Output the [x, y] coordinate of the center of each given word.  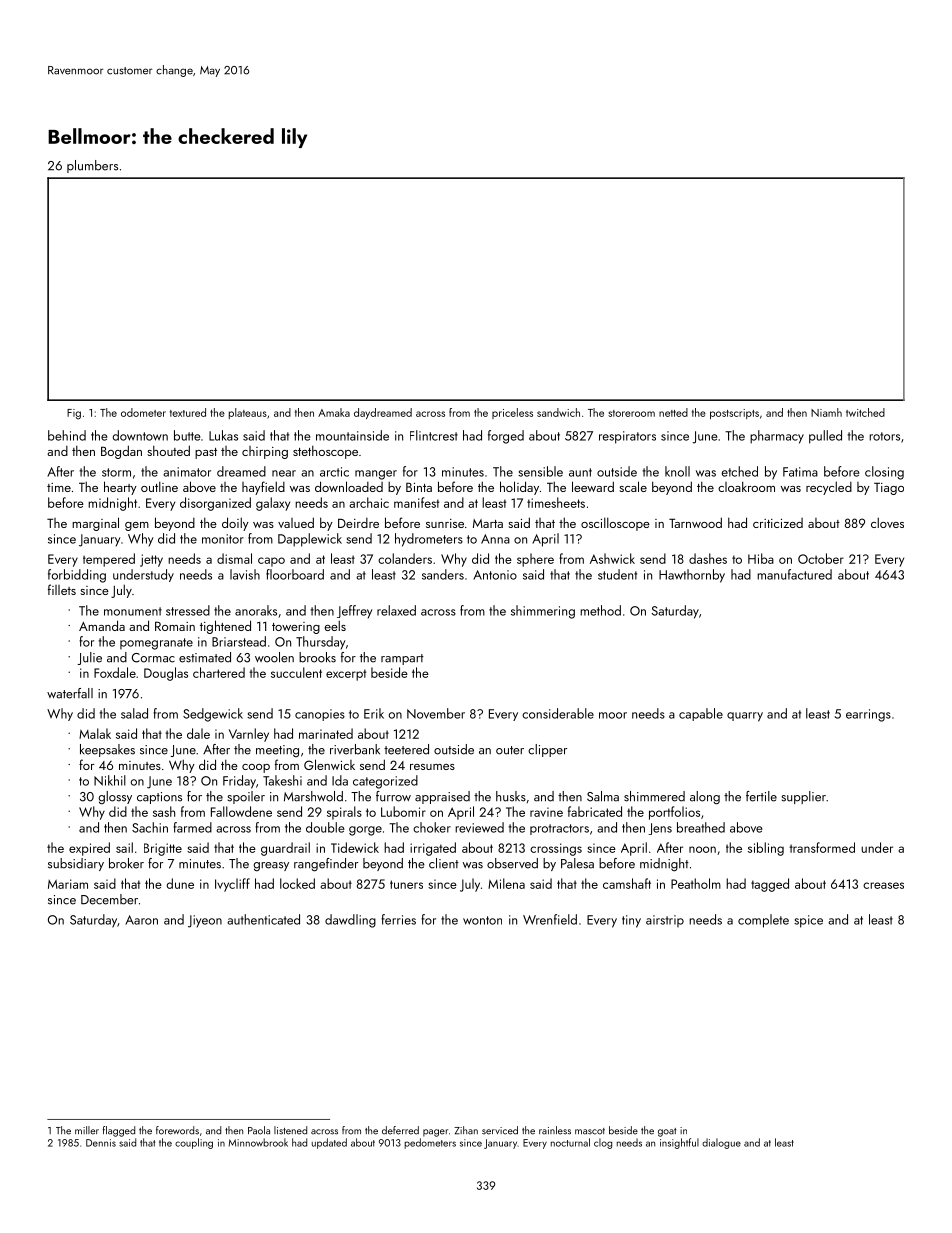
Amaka [334, 412]
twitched [865, 412]
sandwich [558, 412]
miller [87, 1130]
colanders [405, 558]
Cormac [153, 658]
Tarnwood [695, 522]
